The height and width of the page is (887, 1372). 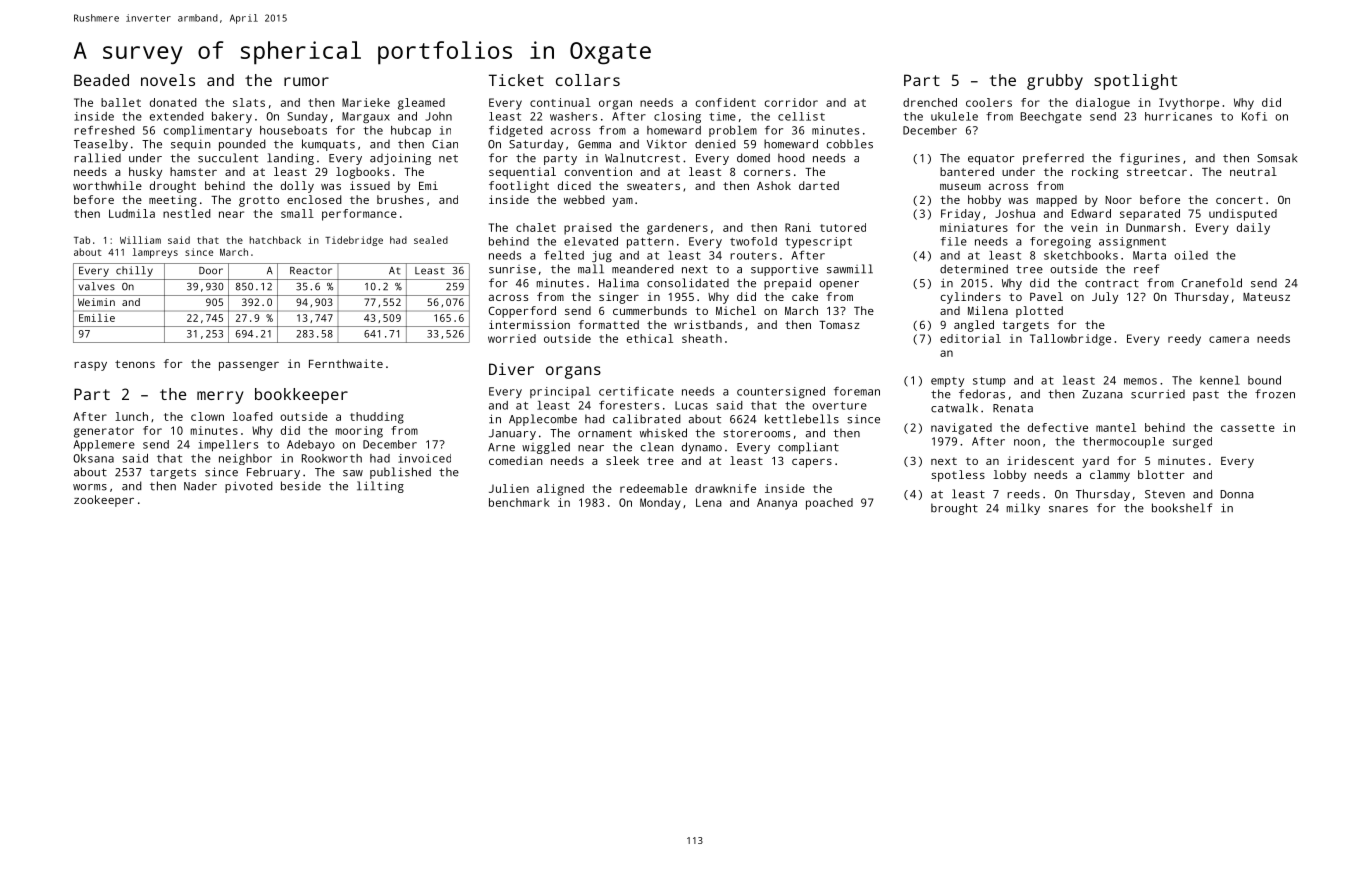 I want to click on spotlight, so click(x=1135, y=82).
